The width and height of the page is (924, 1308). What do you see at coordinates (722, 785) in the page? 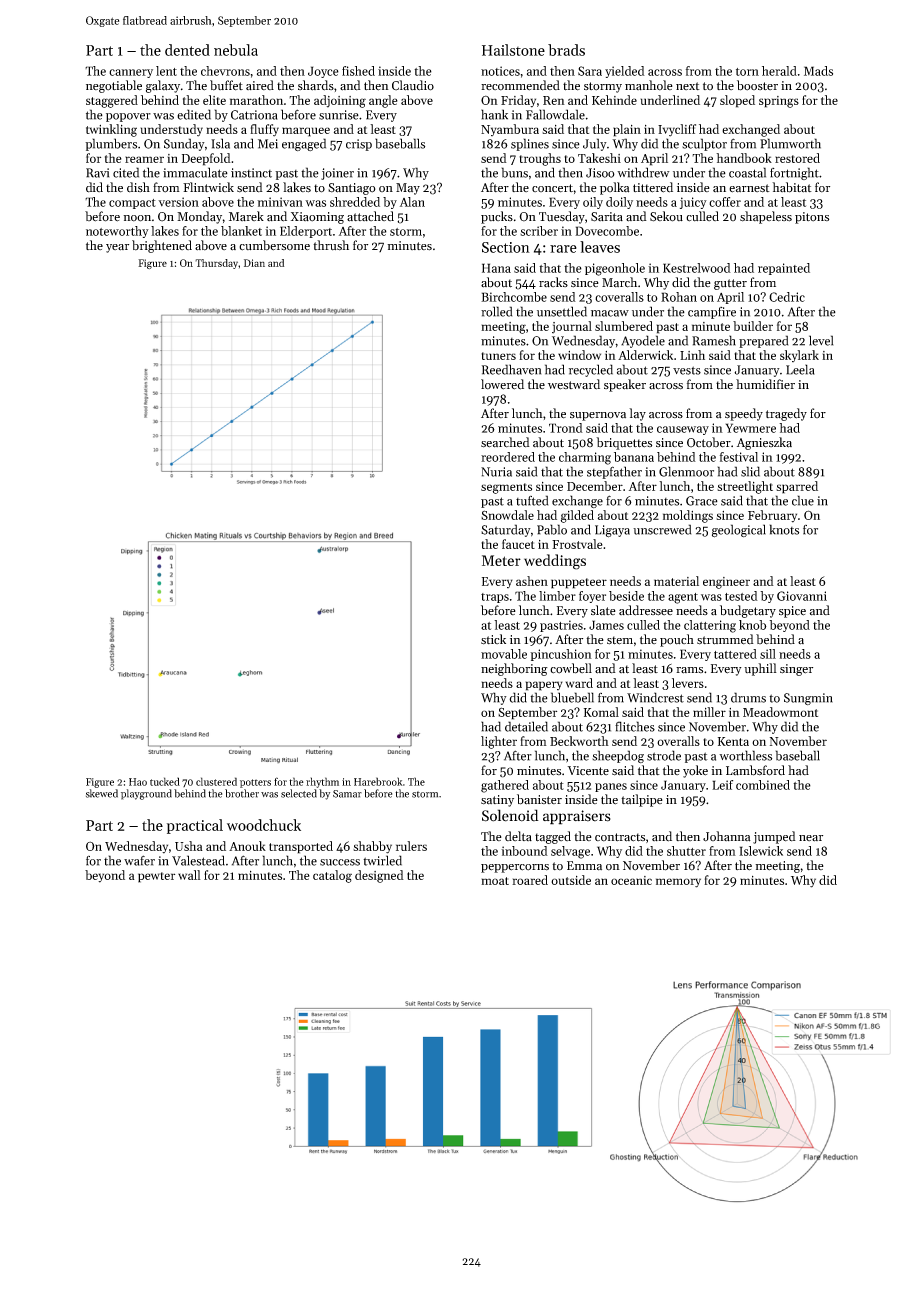
I see `Leif` at bounding box center [722, 785].
